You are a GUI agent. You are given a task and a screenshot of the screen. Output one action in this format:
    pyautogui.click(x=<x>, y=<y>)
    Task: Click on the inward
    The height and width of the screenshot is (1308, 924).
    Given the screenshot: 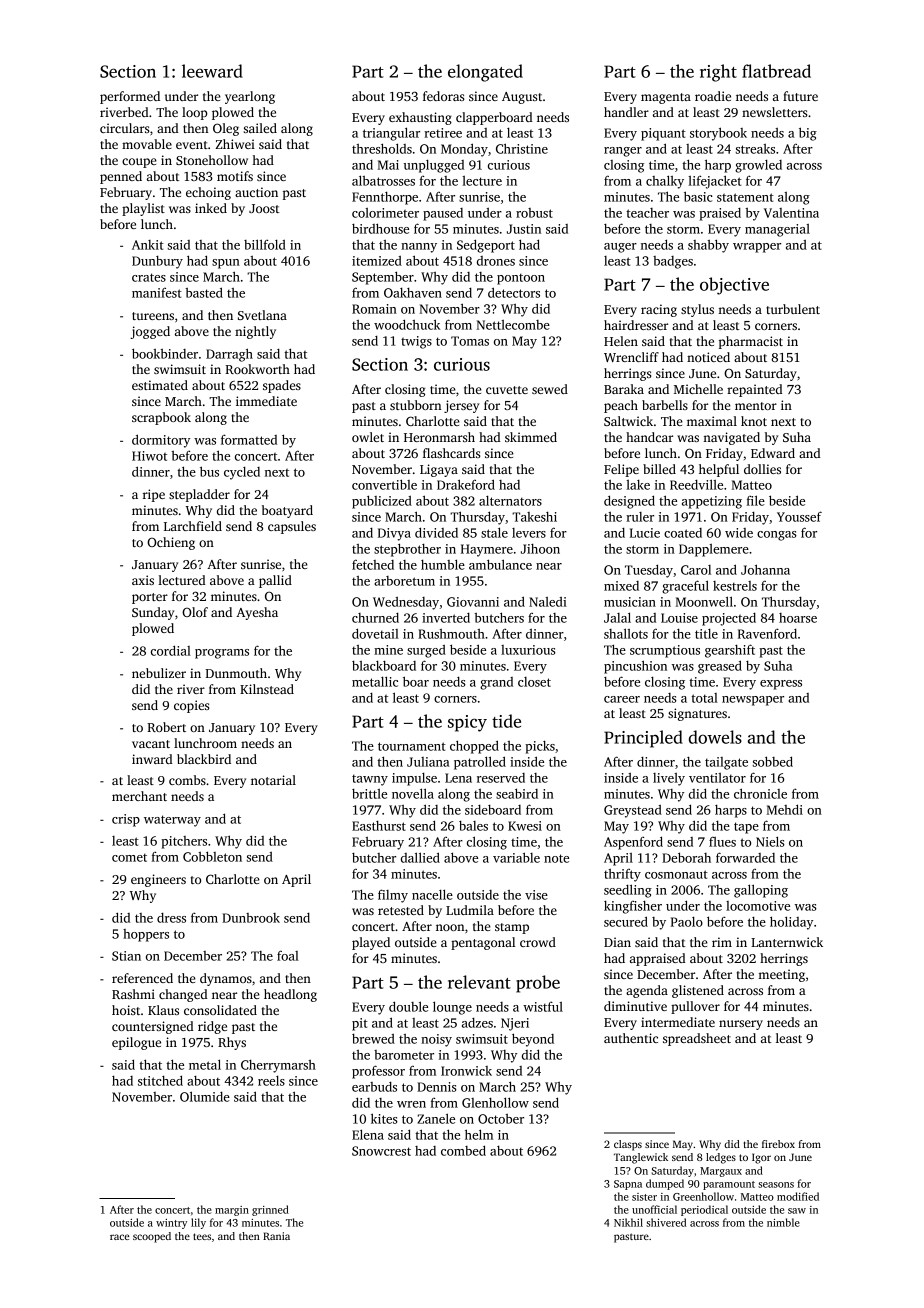 What is the action you would take?
    pyautogui.click(x=152, y=759)
